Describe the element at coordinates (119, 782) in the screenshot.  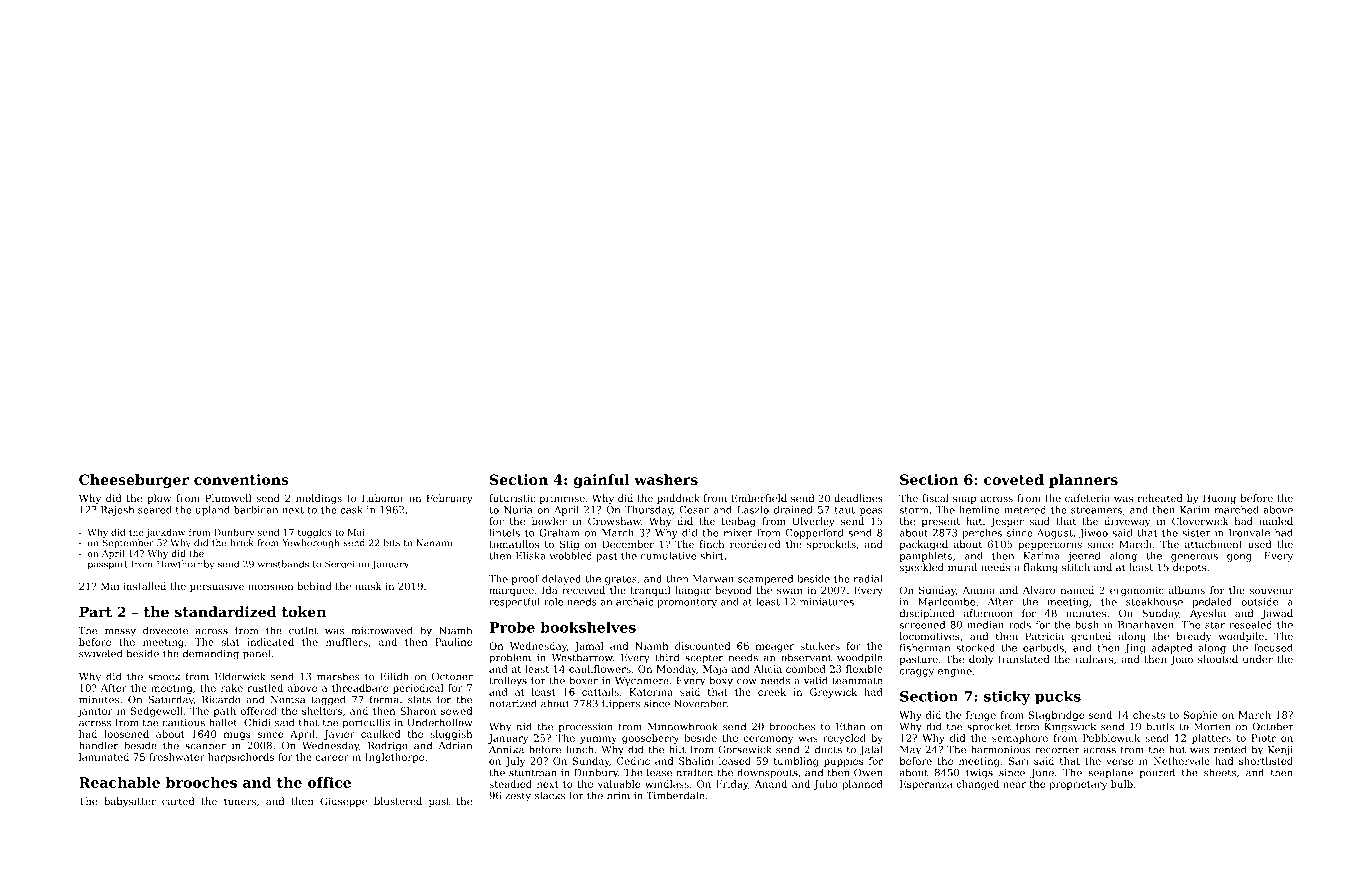
I see `Reachable` at that location.
